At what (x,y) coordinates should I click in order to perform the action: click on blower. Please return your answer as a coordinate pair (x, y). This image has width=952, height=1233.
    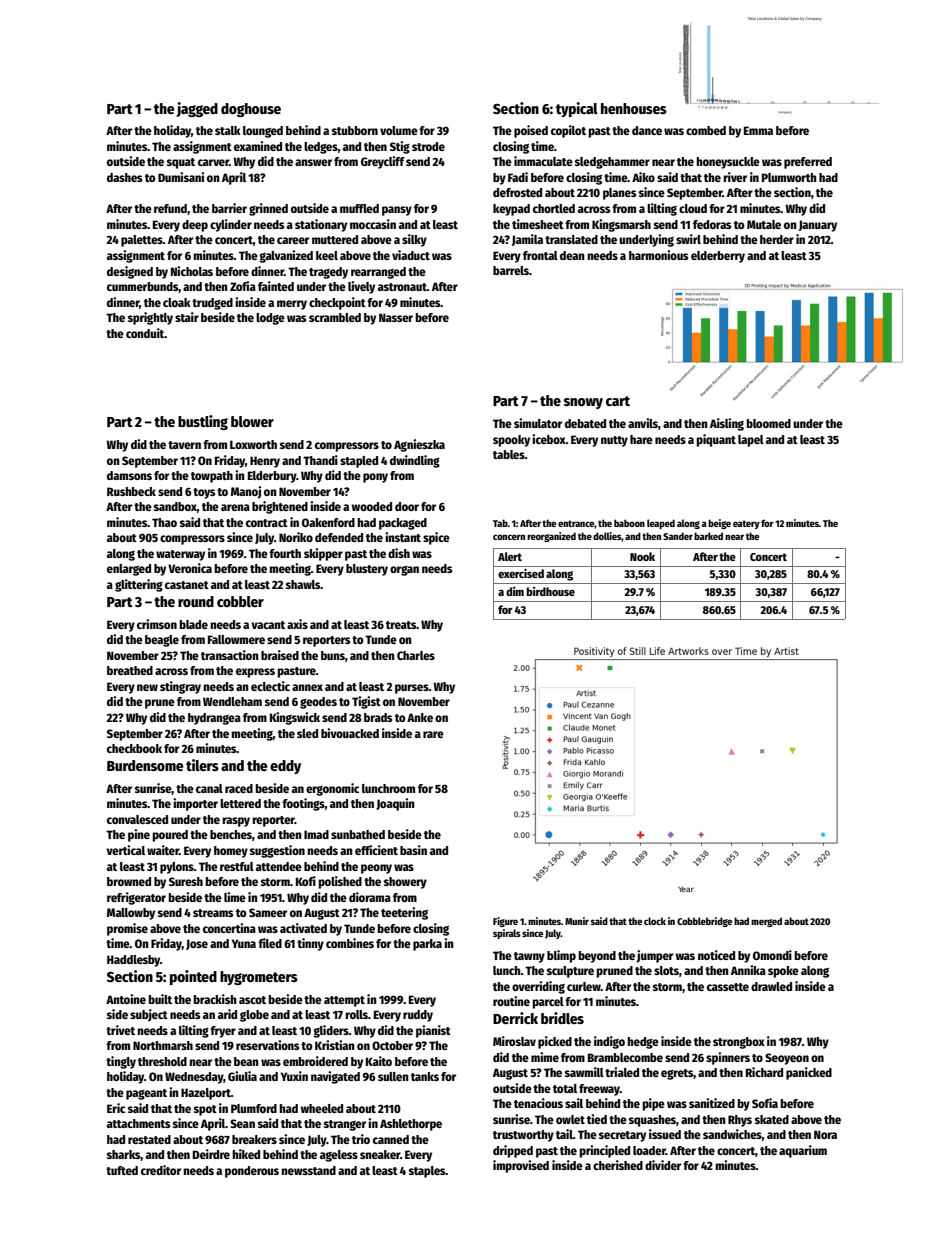
    Looking at the image, I should click on (252, 421).
